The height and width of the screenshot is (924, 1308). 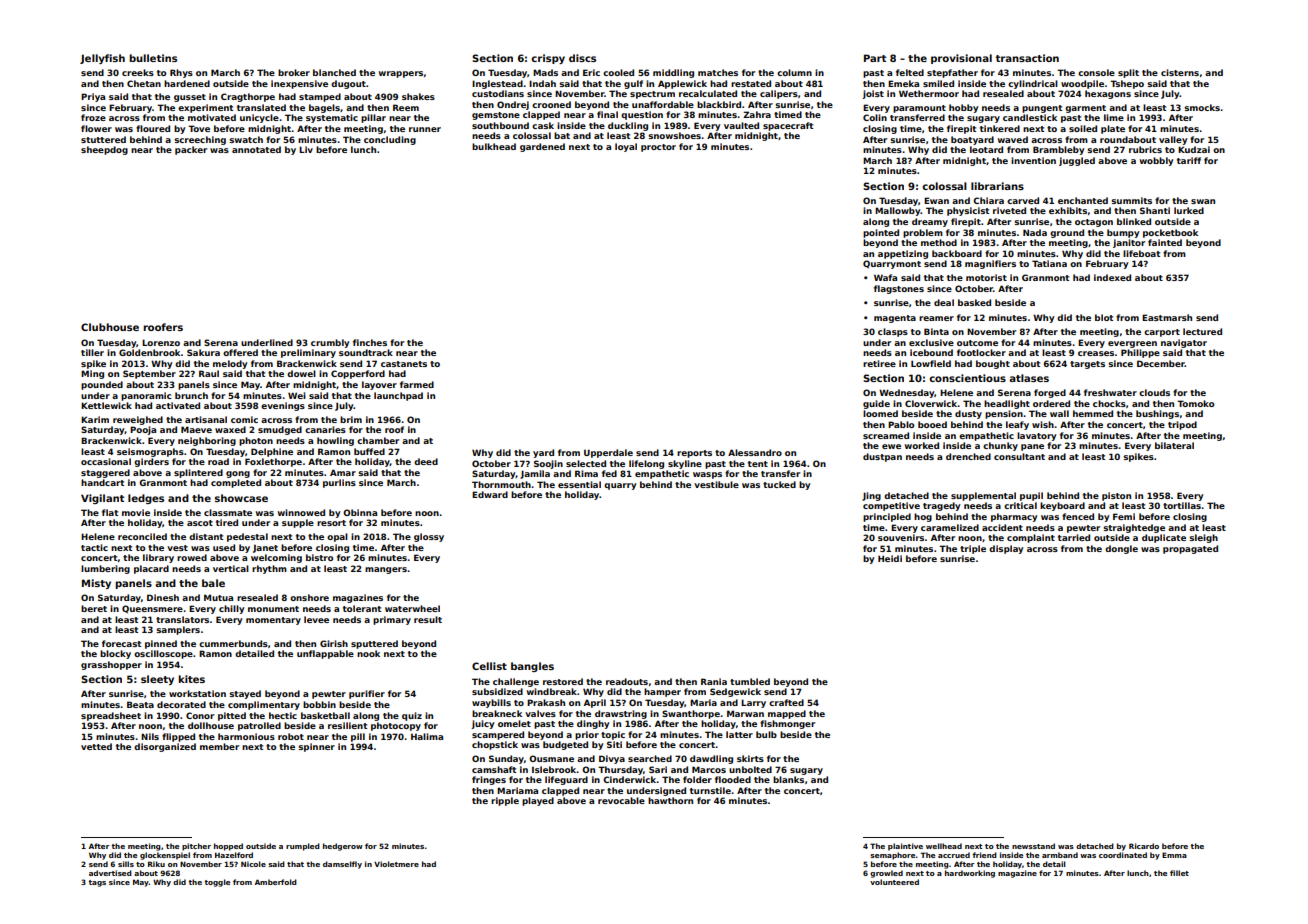 What do you see at coordinates (1174, 855) in the screenshot?
I see `Emma` at bounding box center [1174, 855].
